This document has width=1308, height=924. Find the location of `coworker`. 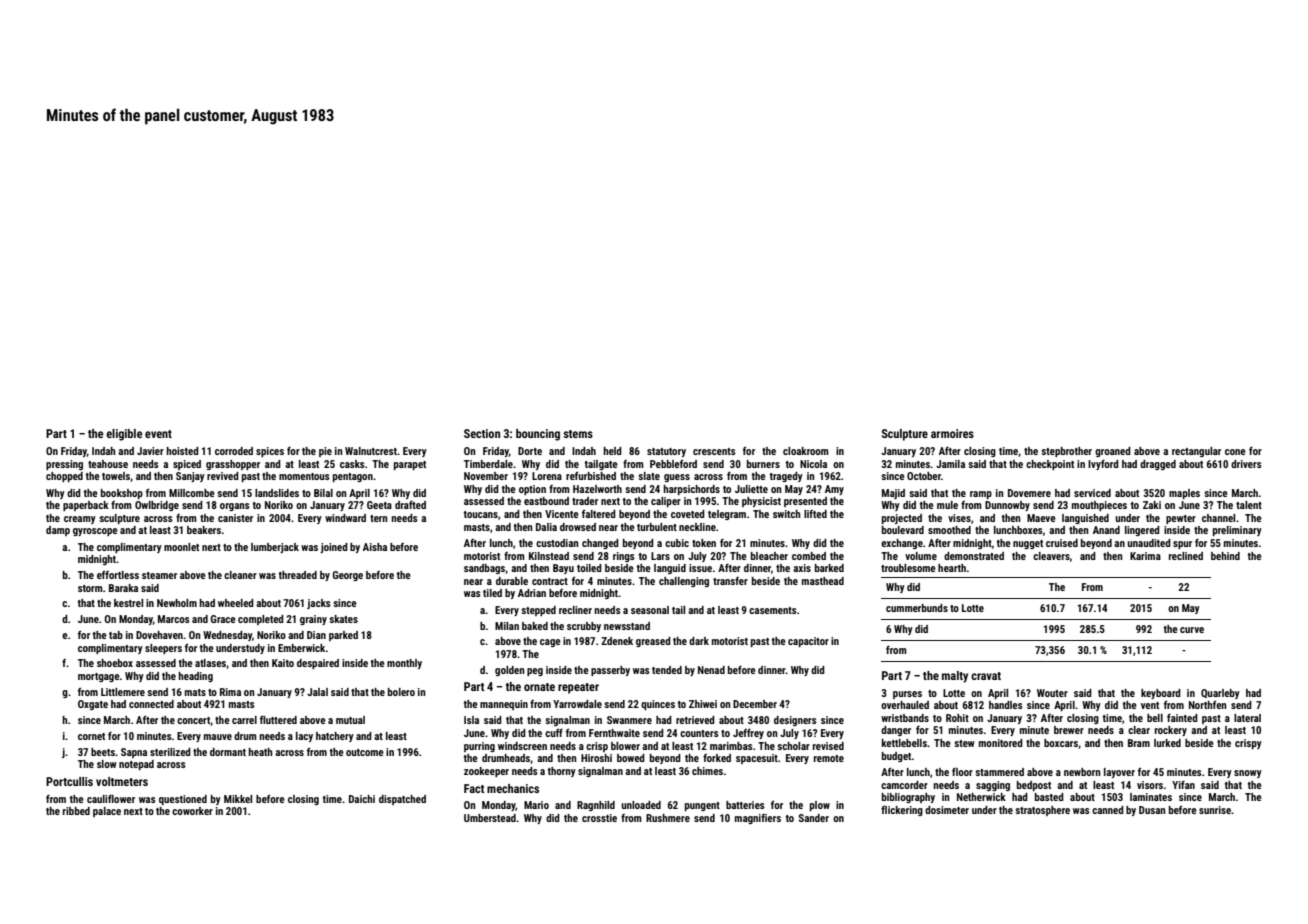

coworker is located at coordinates (192, 811).
